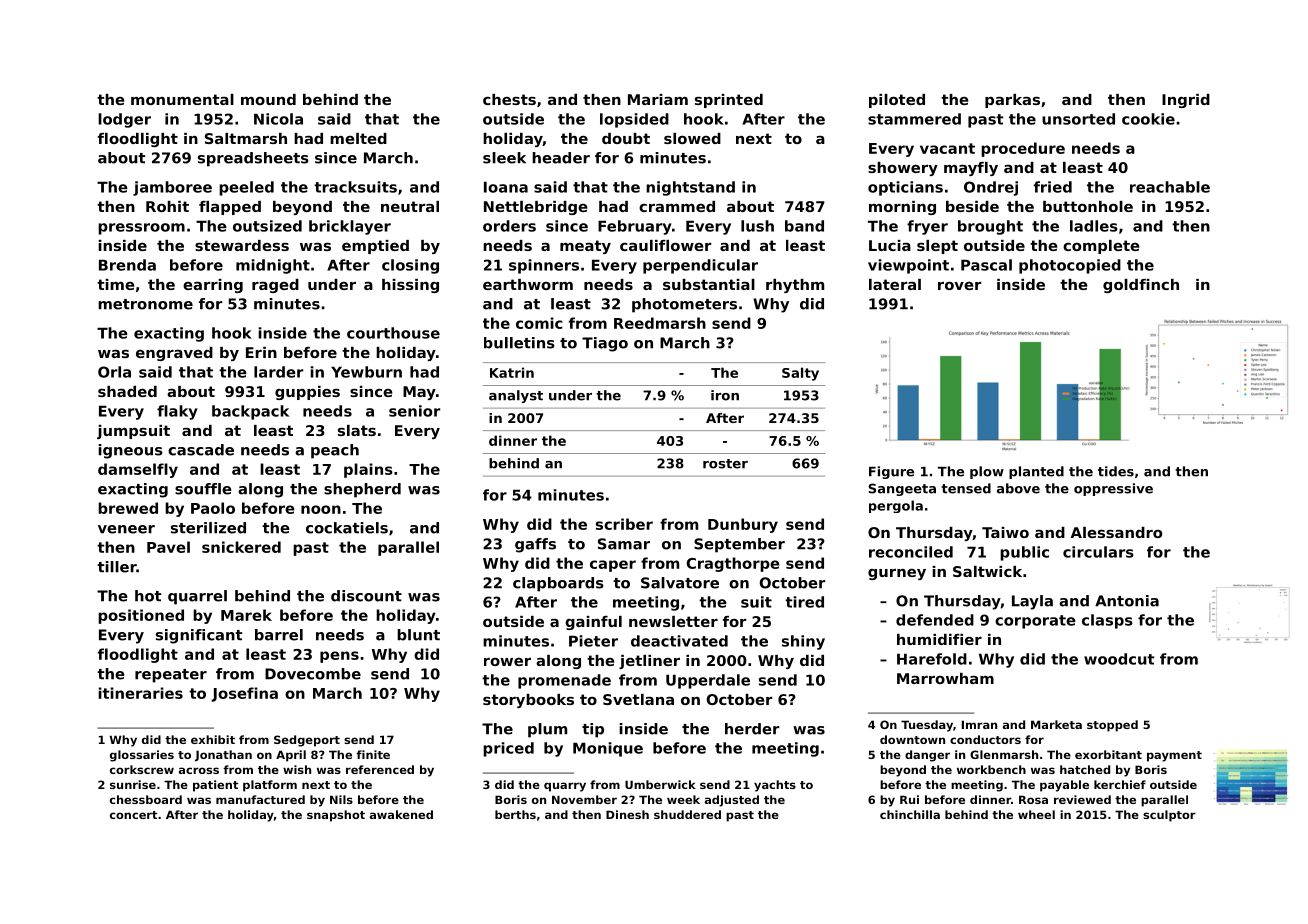 The width and height of the screenshot is (1308, 924). Describe the element at coordinates (133, 815) in the screenshot. I see `concert` at that location.
